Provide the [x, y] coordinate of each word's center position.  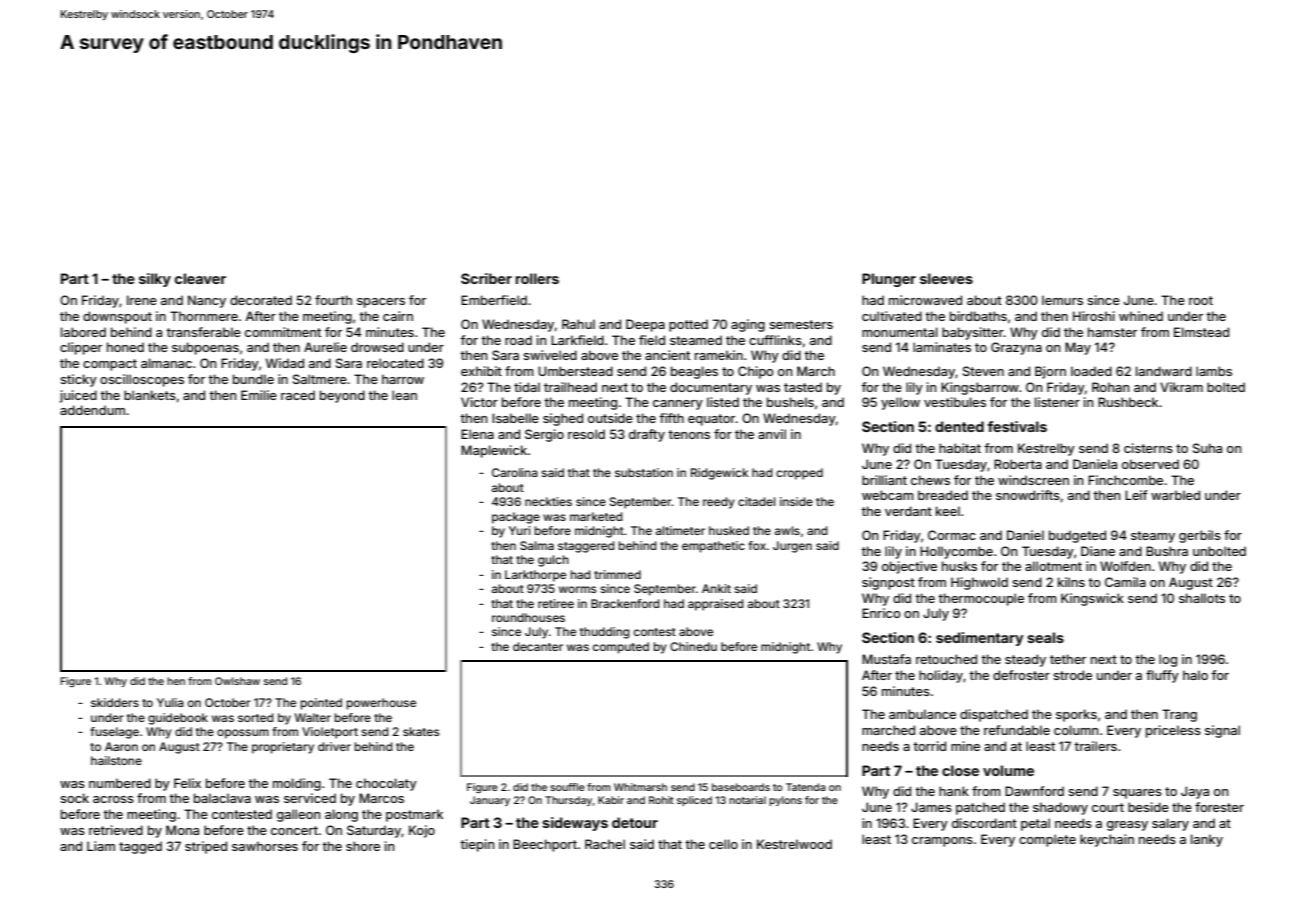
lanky [1207, 840]
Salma [537, 545]
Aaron [121, 746]
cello [723, 844]
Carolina [515, 472]
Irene [142, 300]
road [518, 340]
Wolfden [1125, 566]
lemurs [1062, 300]
